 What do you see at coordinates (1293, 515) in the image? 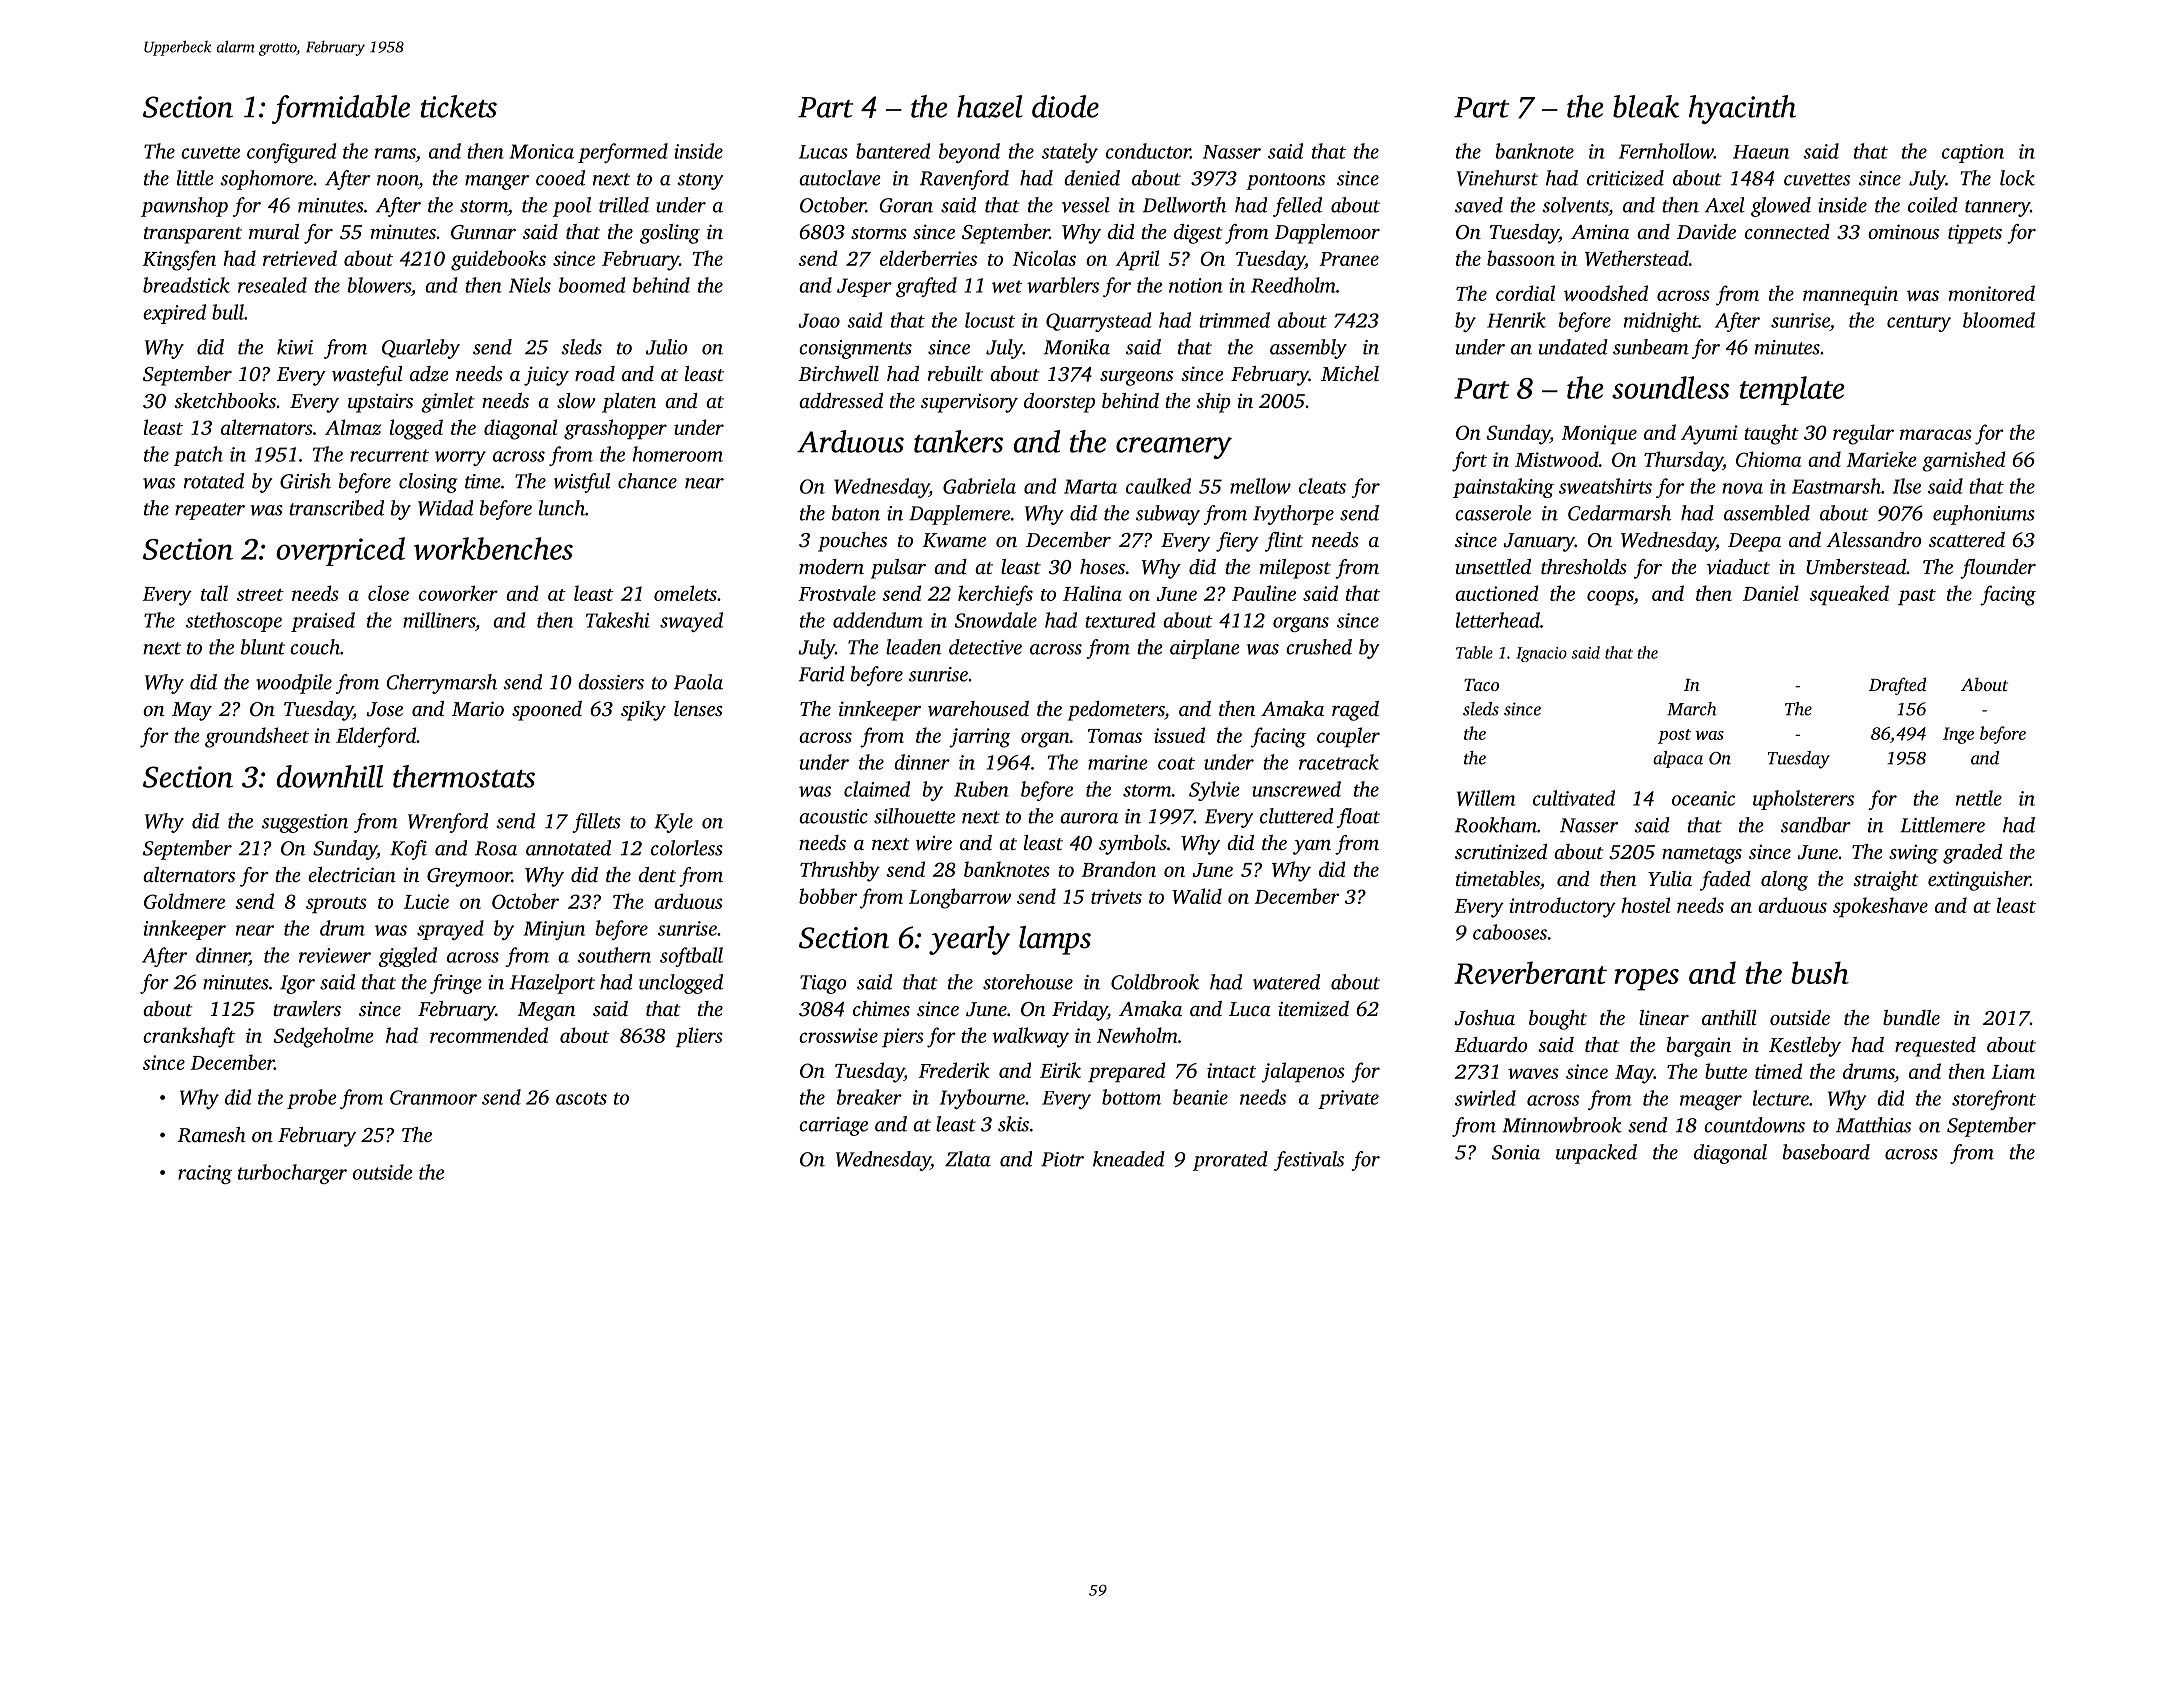
I see `Ivythorpe` at bounding box center [1293, 515].
